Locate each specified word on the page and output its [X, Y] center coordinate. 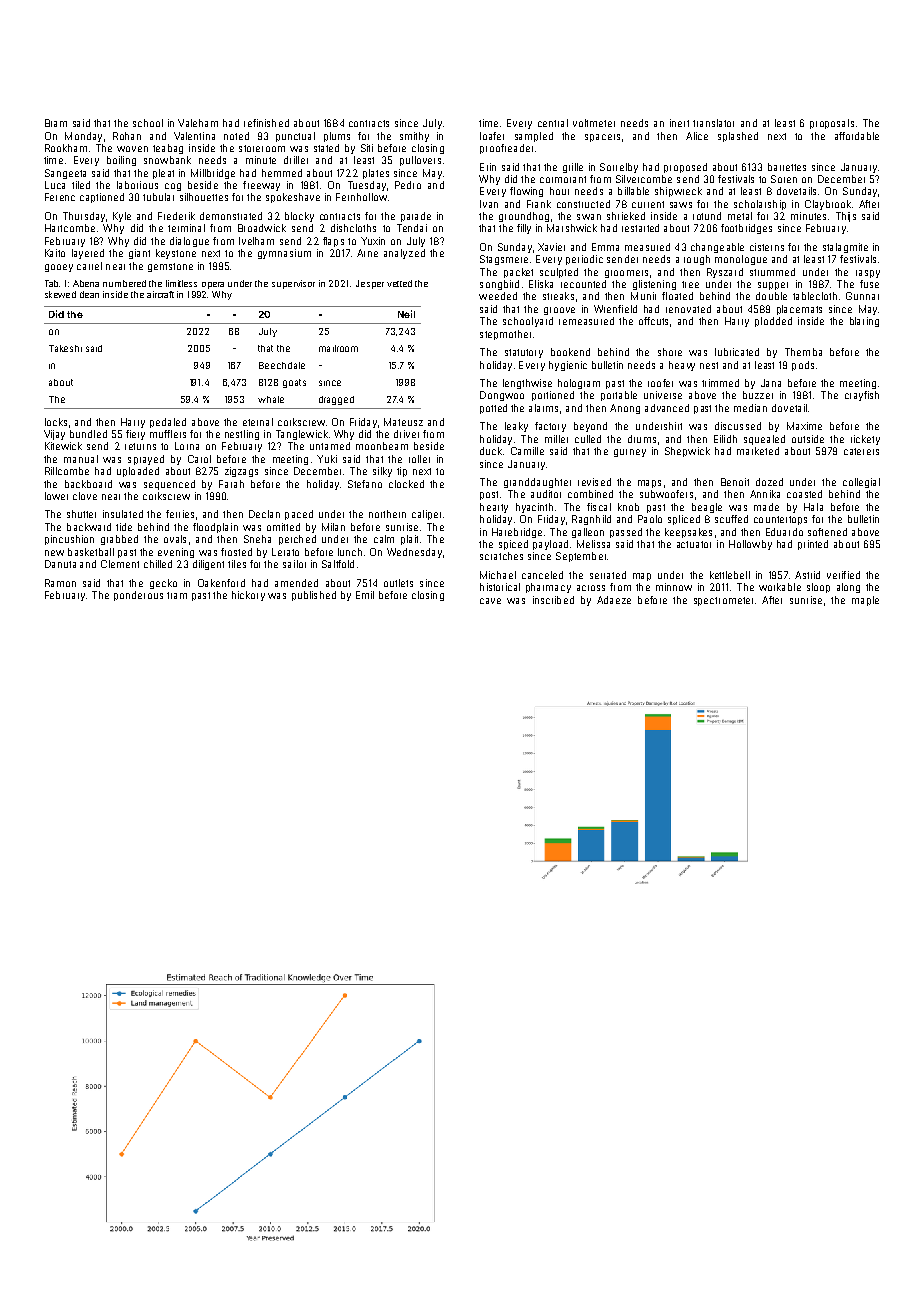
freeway [261, 186]
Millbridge [213, 174]
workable [780, 587]
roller [419, 459]
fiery [135, 435]
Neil [406, 314]
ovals [175, 539]
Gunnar [862, 296]
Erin [488, 167]
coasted [804, 494]
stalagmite [845, 248]
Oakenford [221, 583]
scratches [501, 556]
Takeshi [65, 348]
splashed [738, 137]
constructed [583, 204]
